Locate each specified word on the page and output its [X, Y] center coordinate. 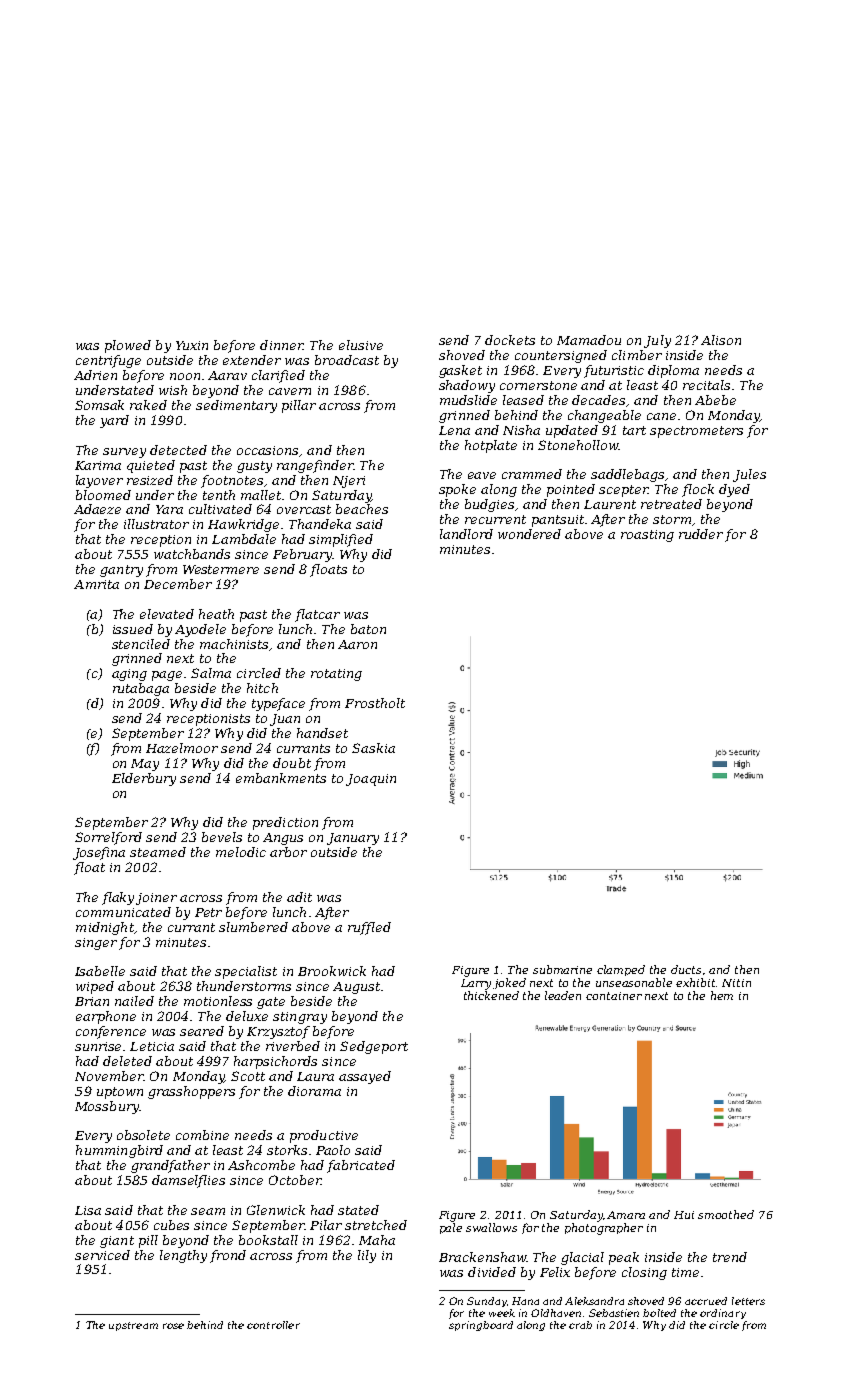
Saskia [373, 748]
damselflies [188, 1181]
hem [722, 995]
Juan [285, 720]
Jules [749, 475]
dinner [281, 345]
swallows [491, 1227]
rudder [701, 534]
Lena [454, 430]
